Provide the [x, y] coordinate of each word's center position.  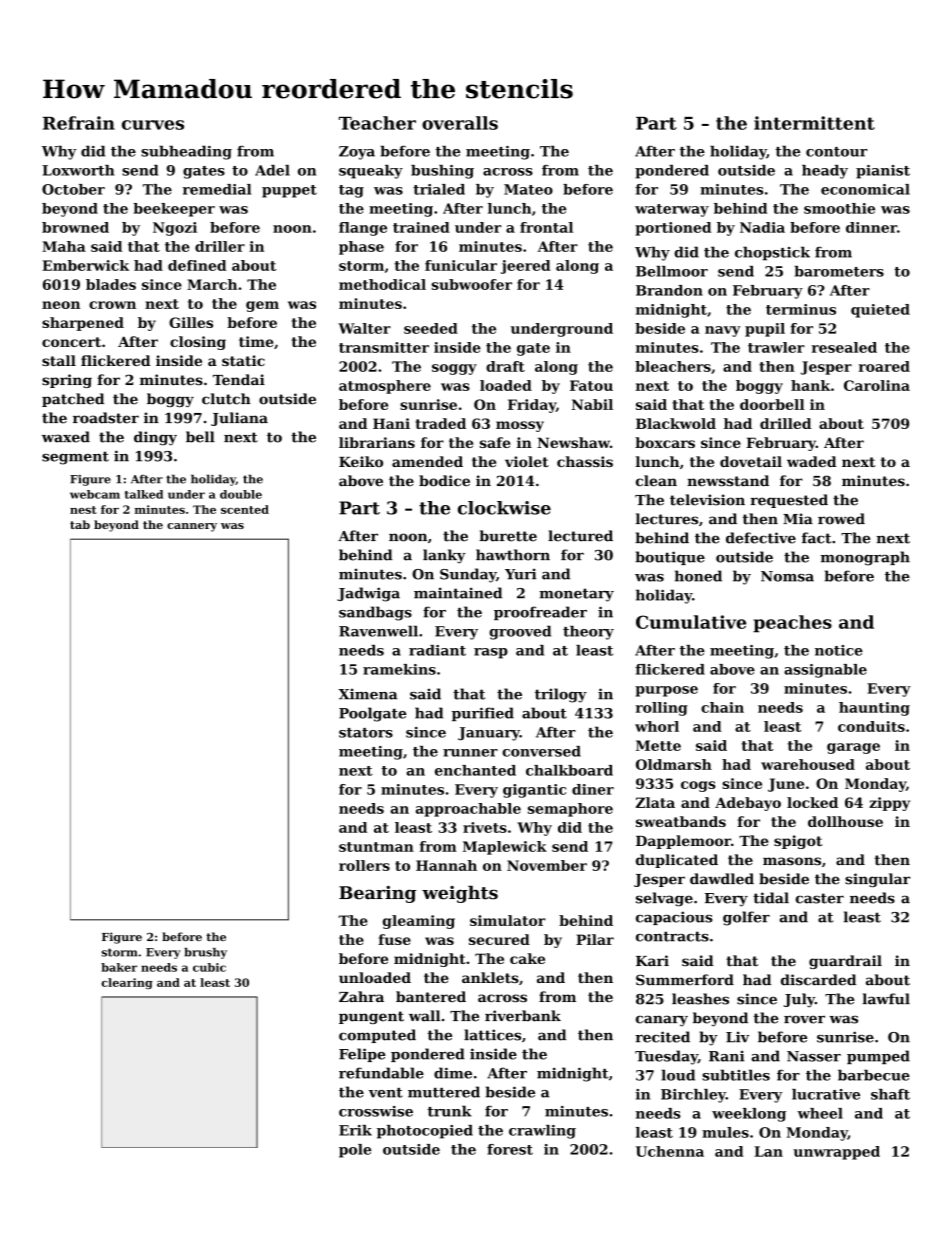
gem [262, 306]
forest [510, 1149]
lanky [444, 556]
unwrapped [836, 1153]
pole [355, 1151]
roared [884, 366]
